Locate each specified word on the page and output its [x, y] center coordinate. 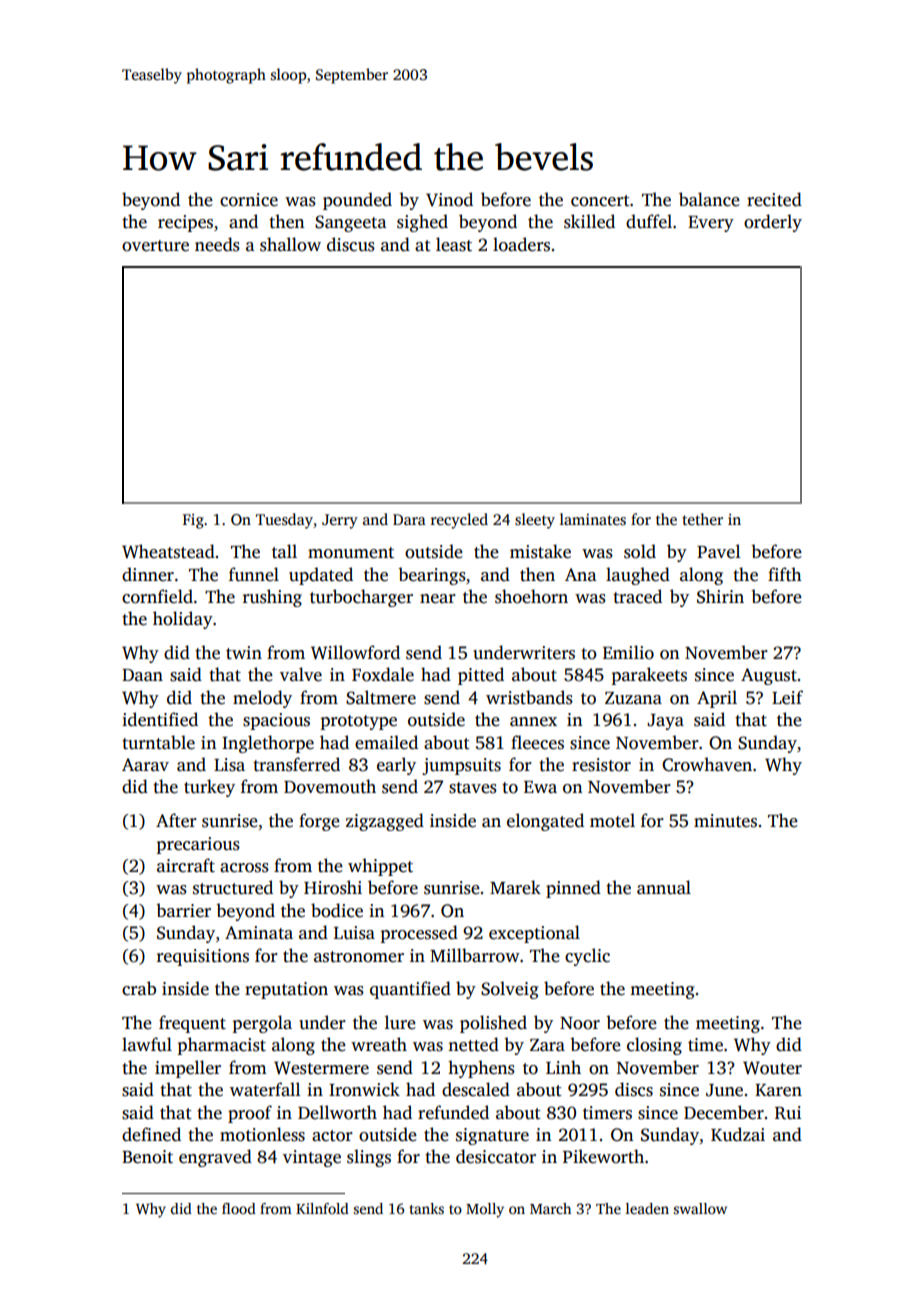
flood [239, 1208]
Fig [193, 521]
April [717, 699]
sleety [535, 521]
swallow [700, 1208]
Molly [485, 1210]
